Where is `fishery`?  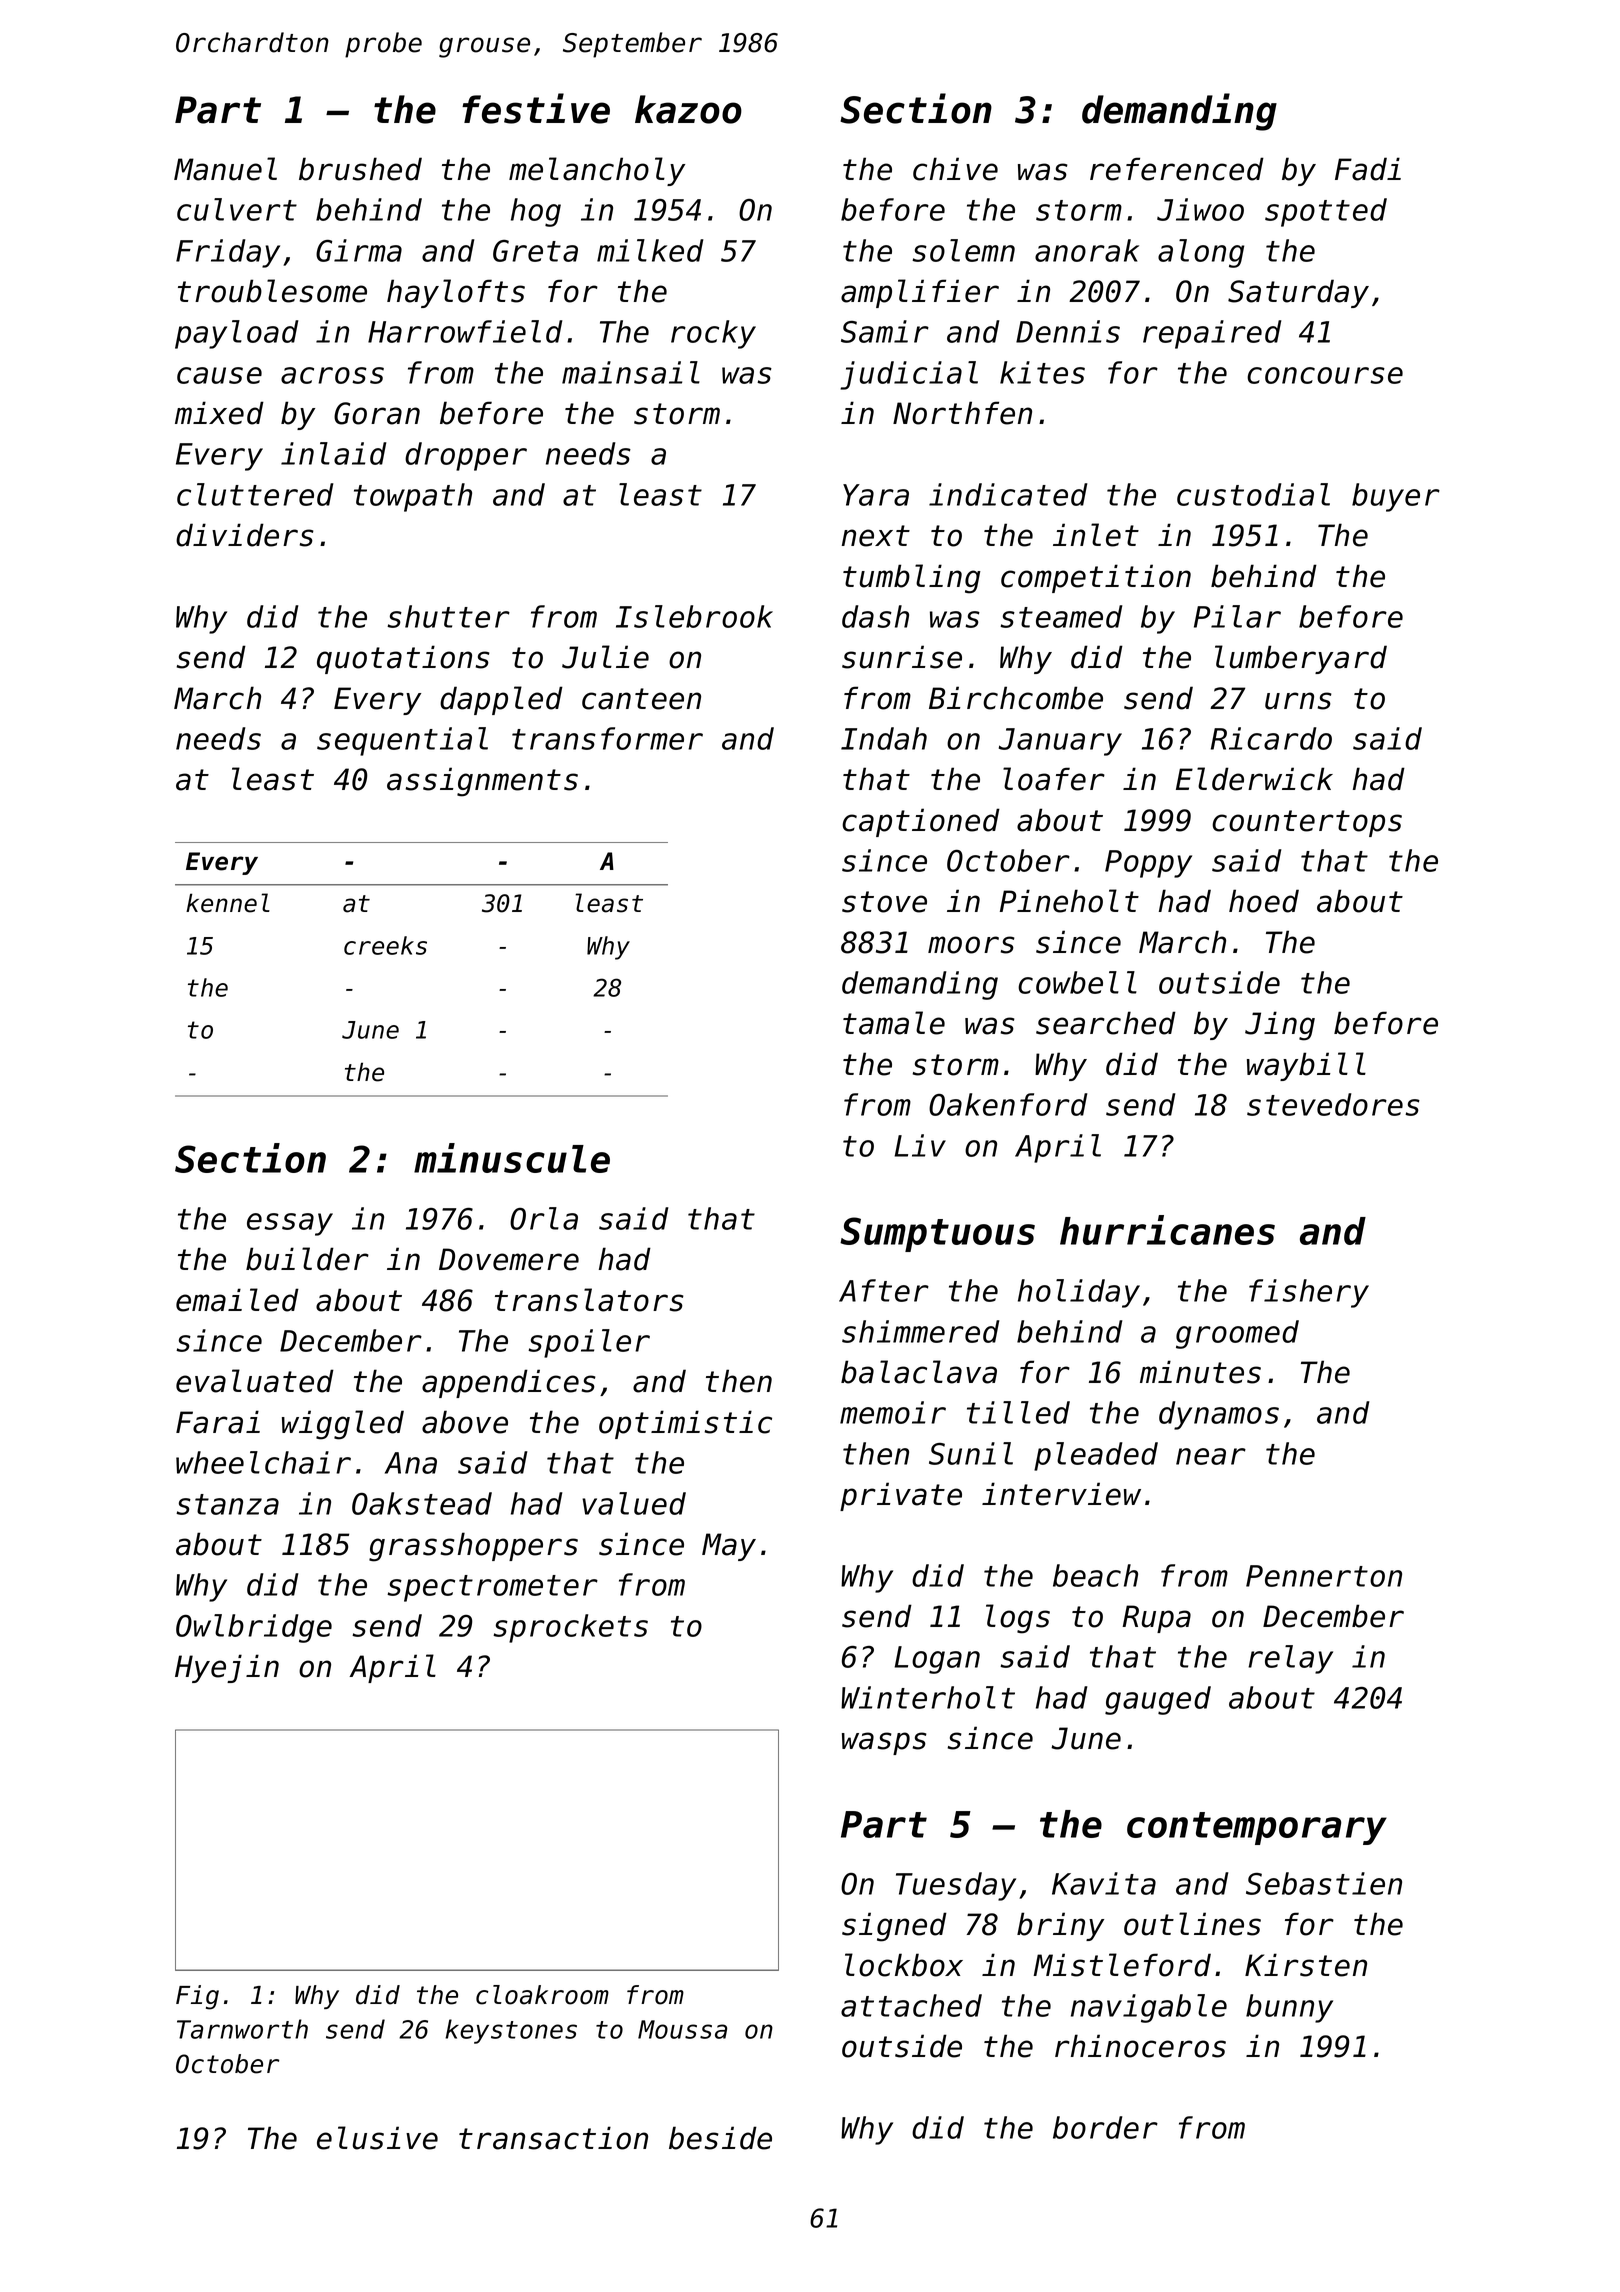
fishery is located at coordinates (1309, 1293).
